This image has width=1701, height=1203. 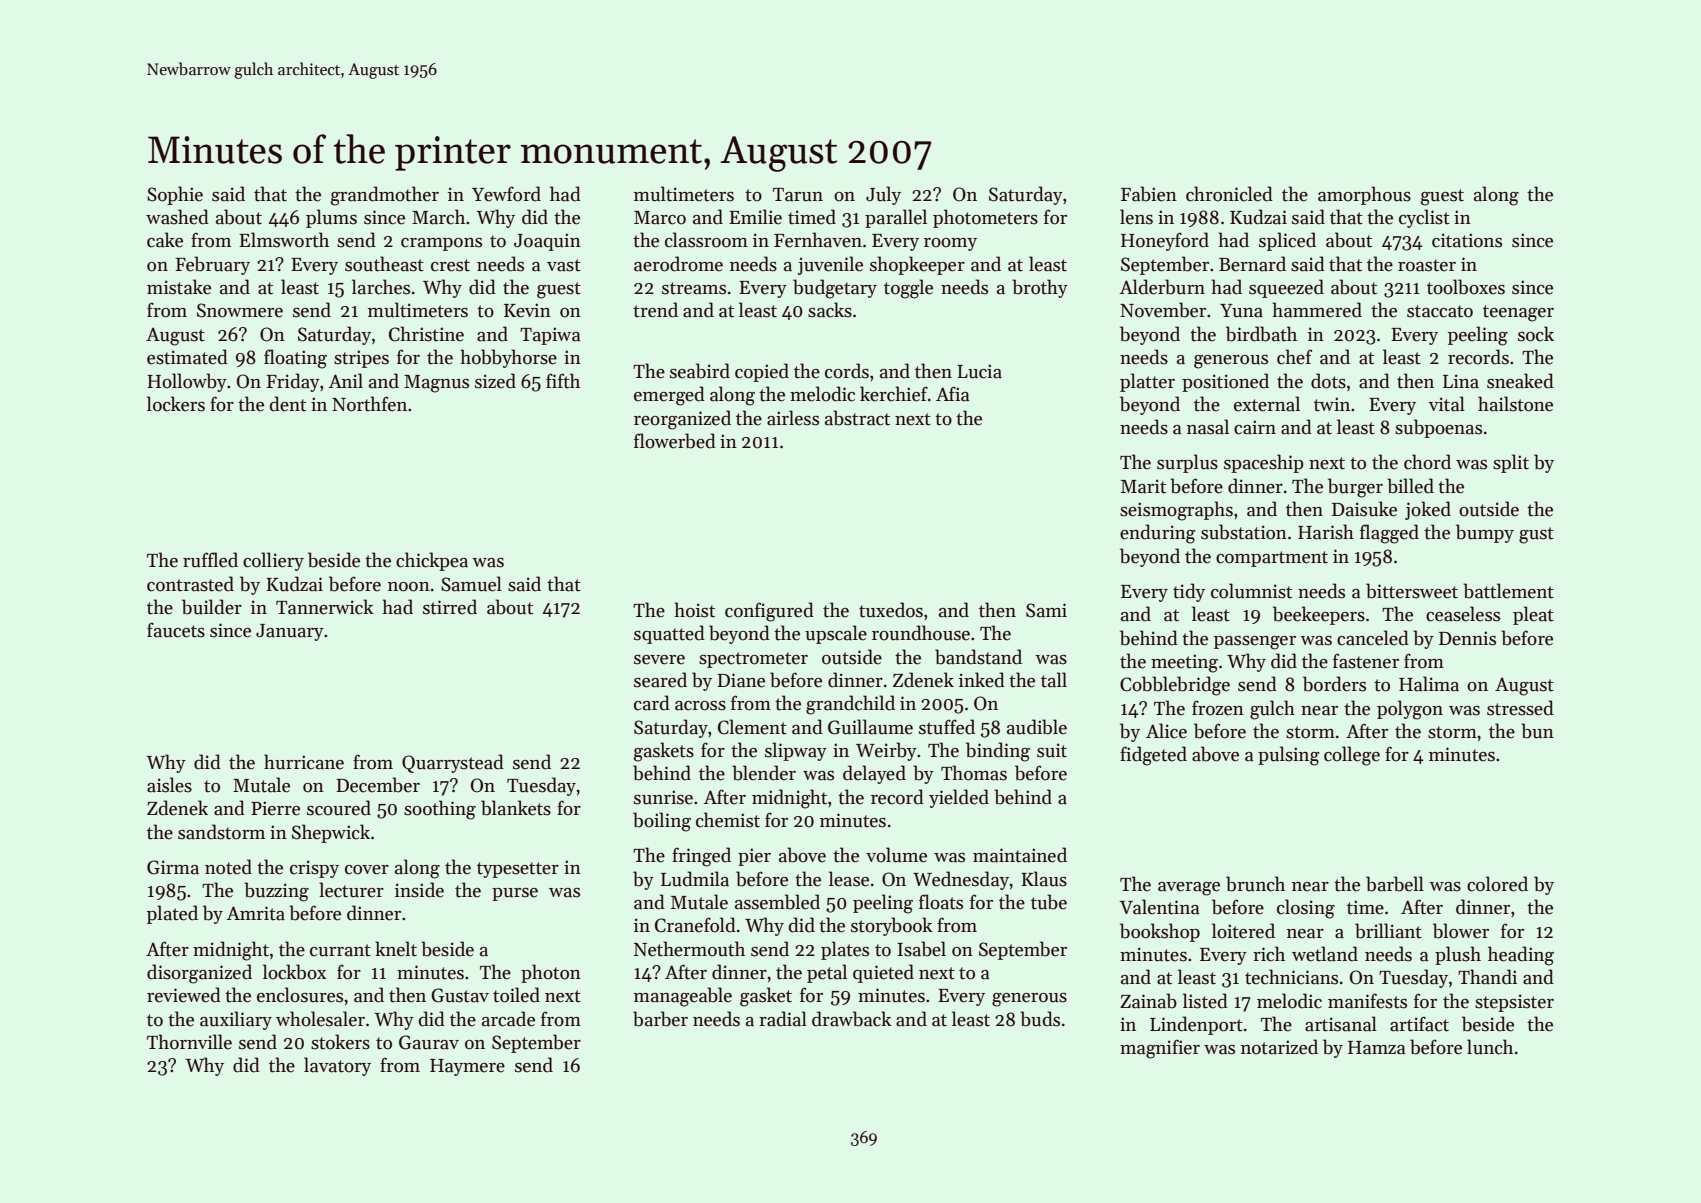 I want to click on streams, so click(x=694, y=288).
